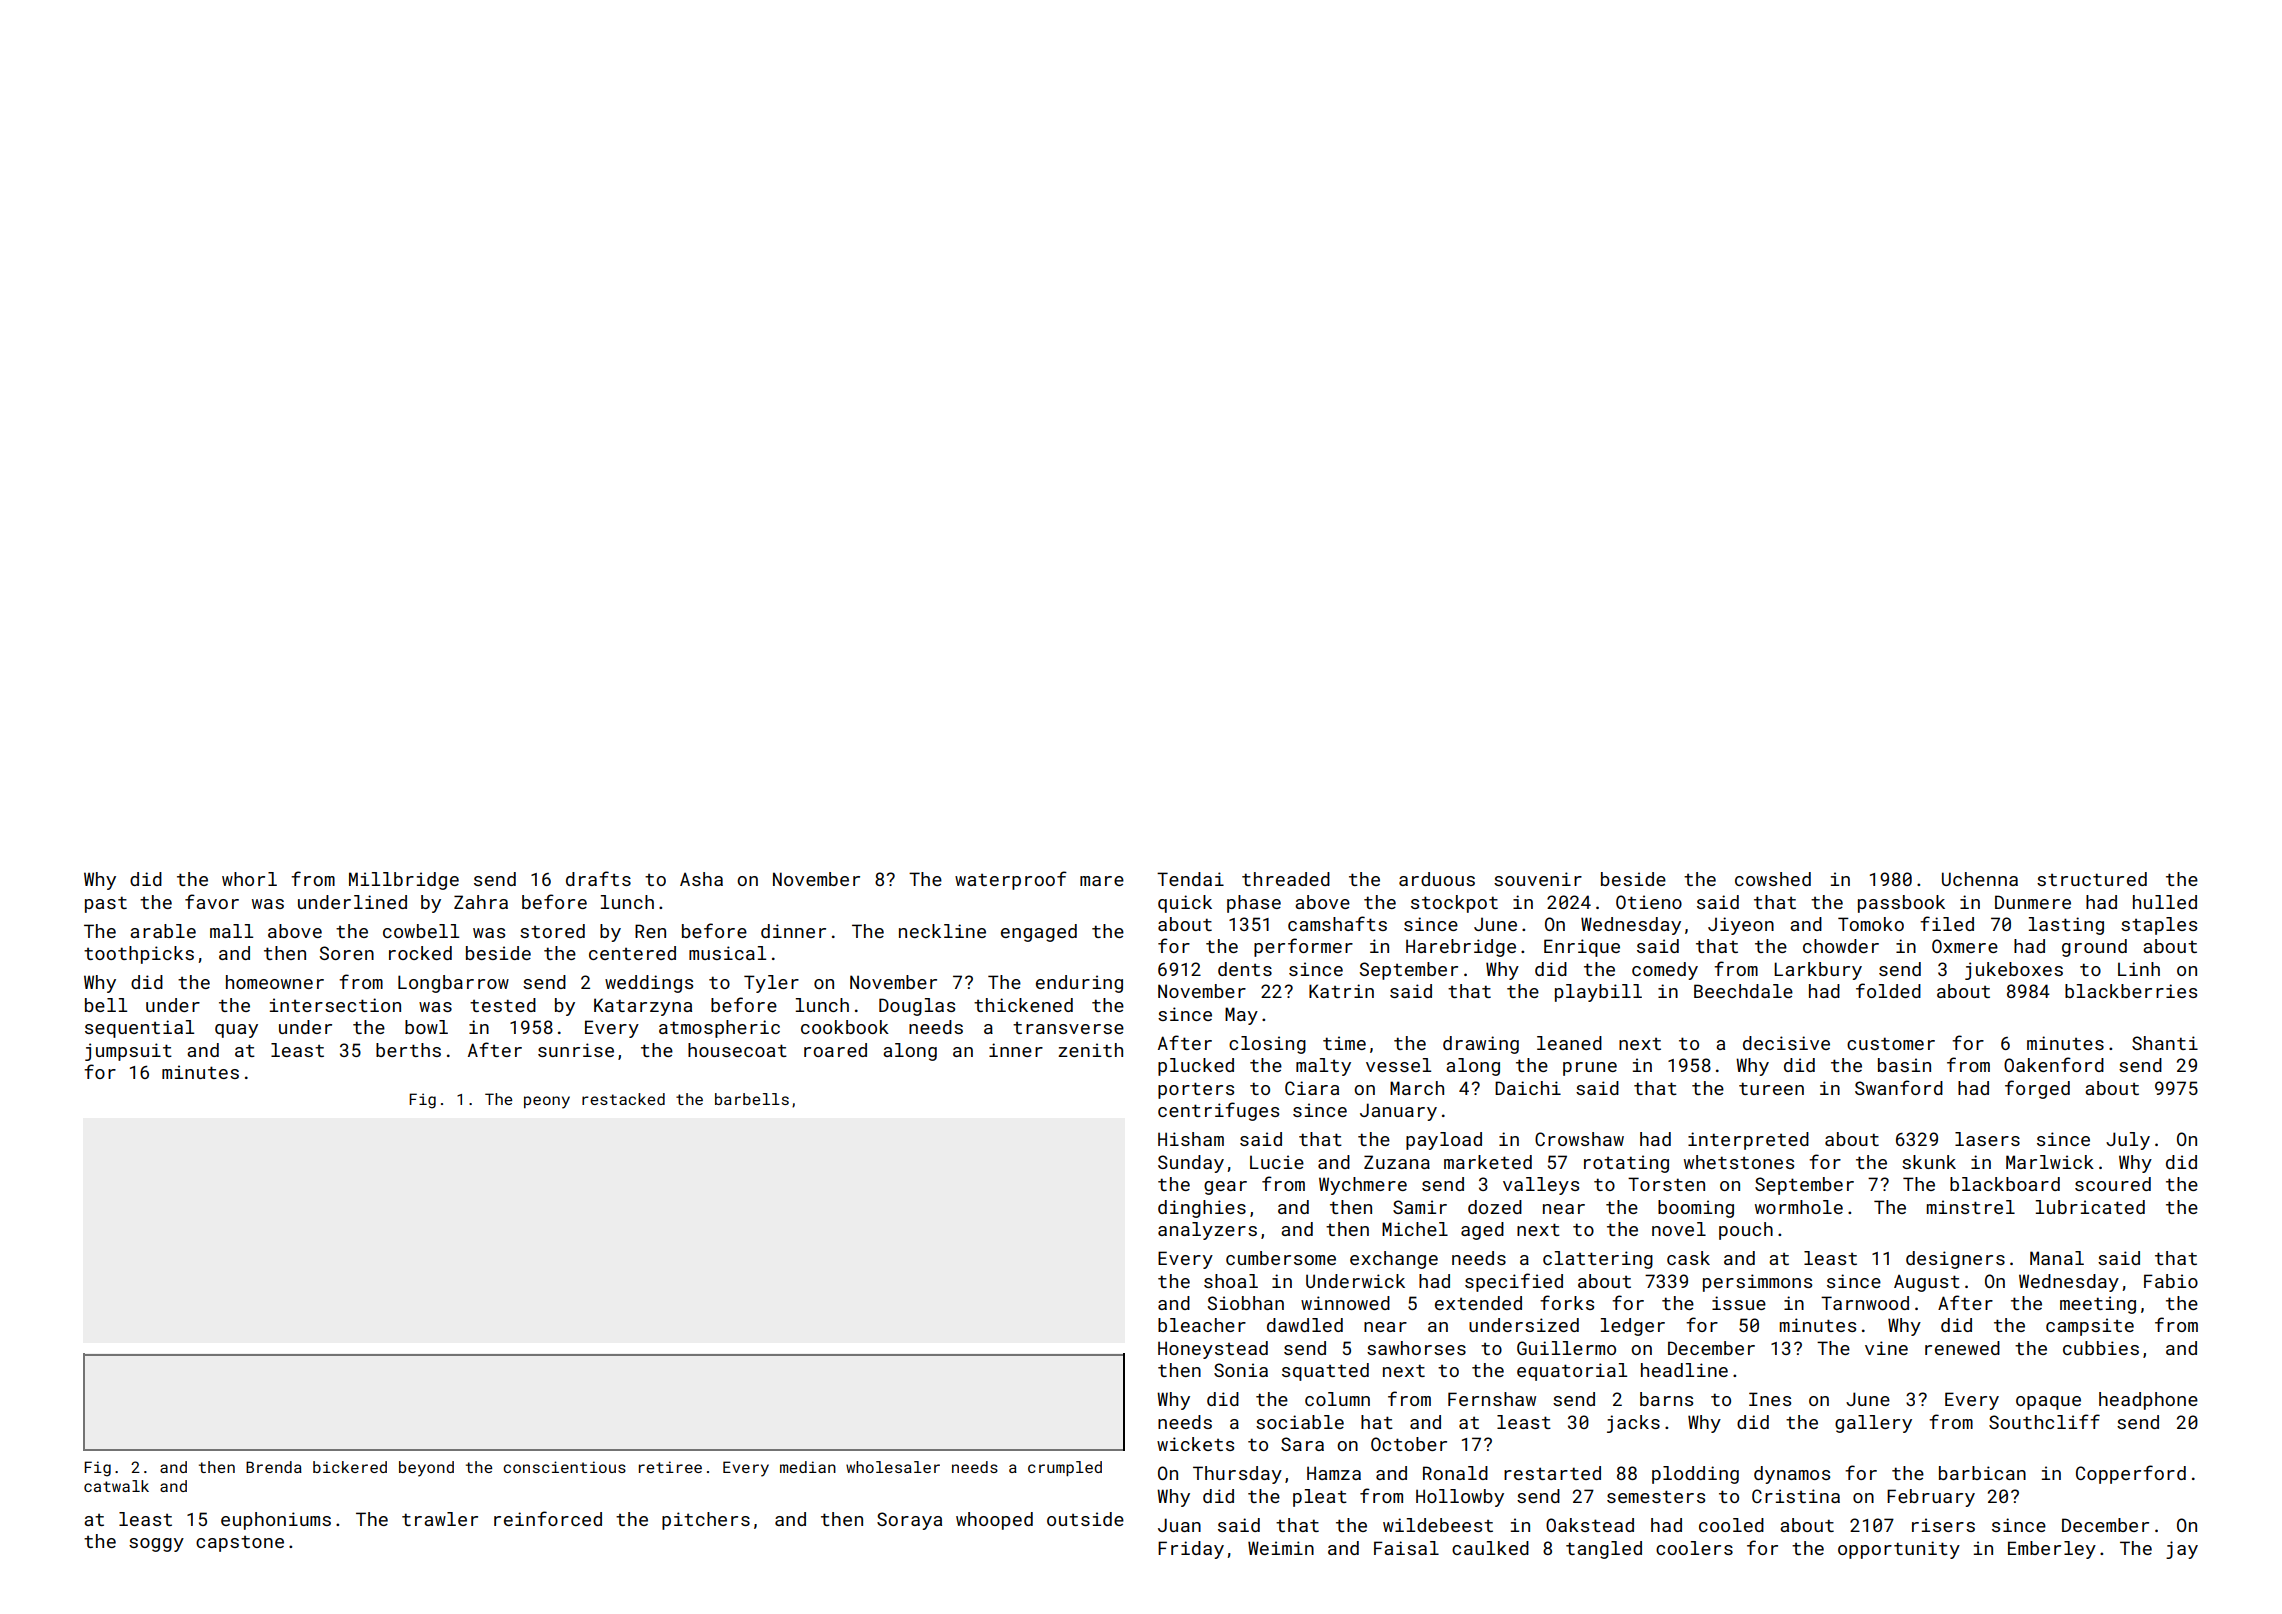  I want to click on Sonia, so click(1241, 1370).
